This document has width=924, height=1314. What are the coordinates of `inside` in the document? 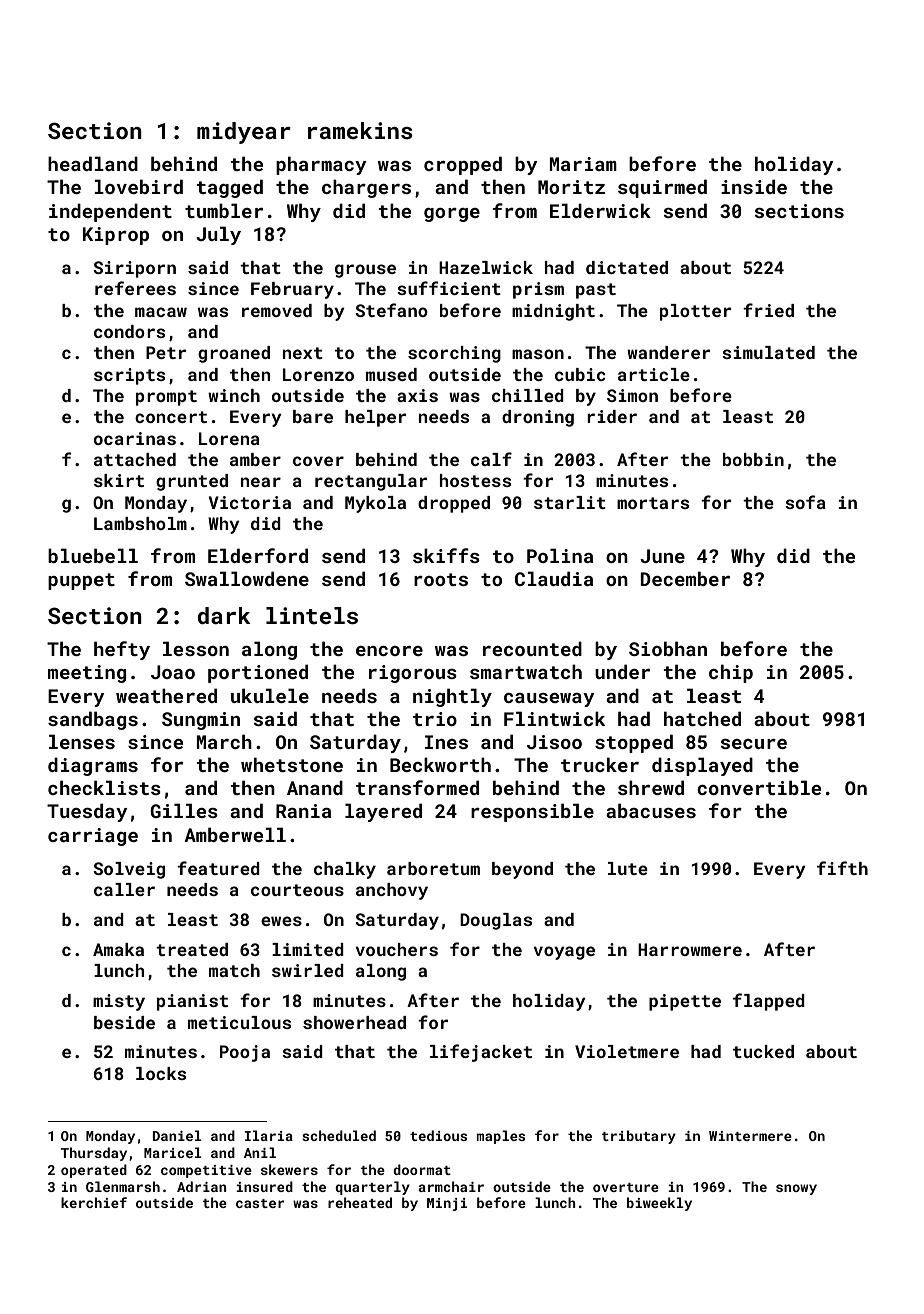 It's located at (754, 186).
